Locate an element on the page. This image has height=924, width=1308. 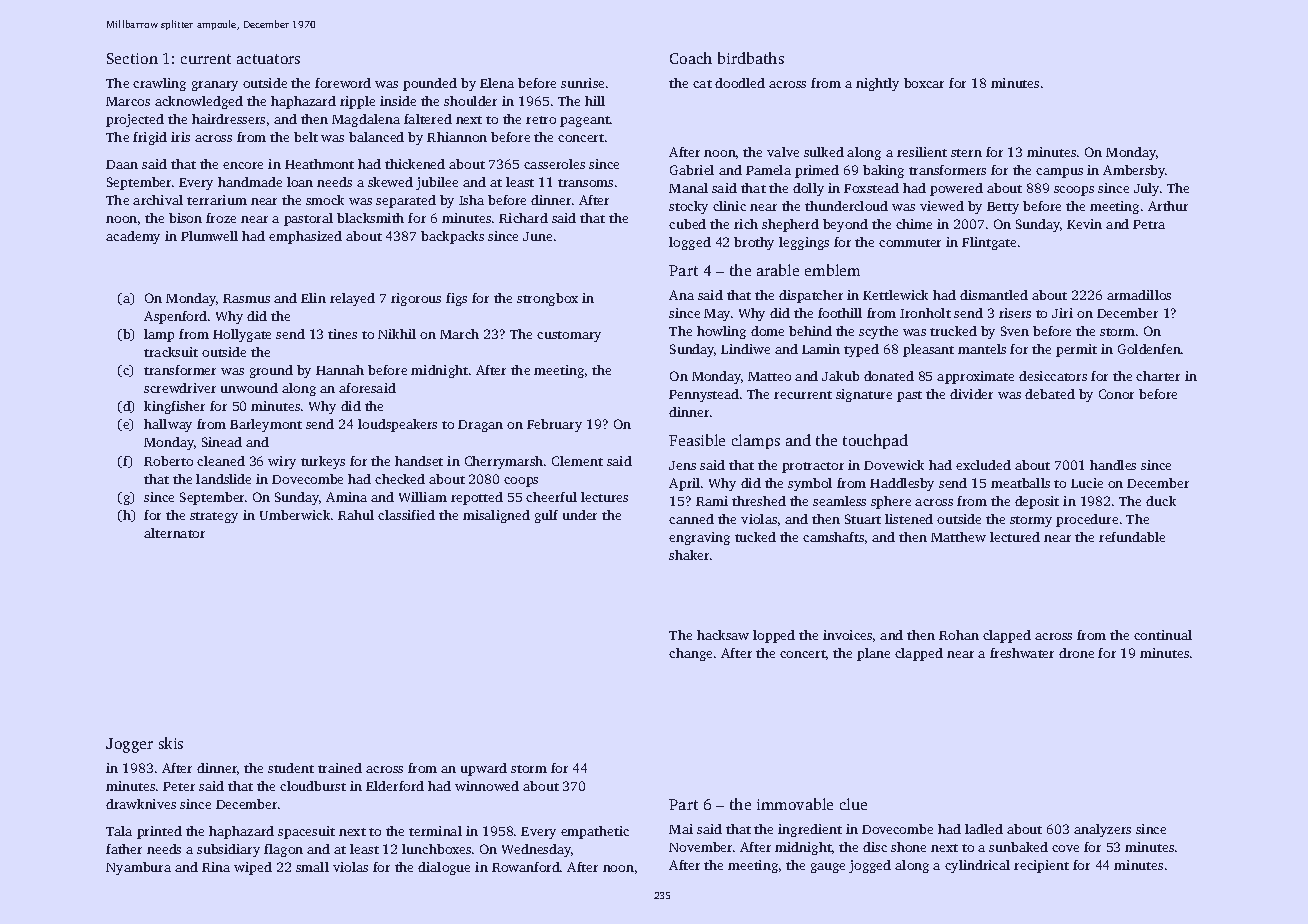
armadillos is located at coordinates (1139, 295).
